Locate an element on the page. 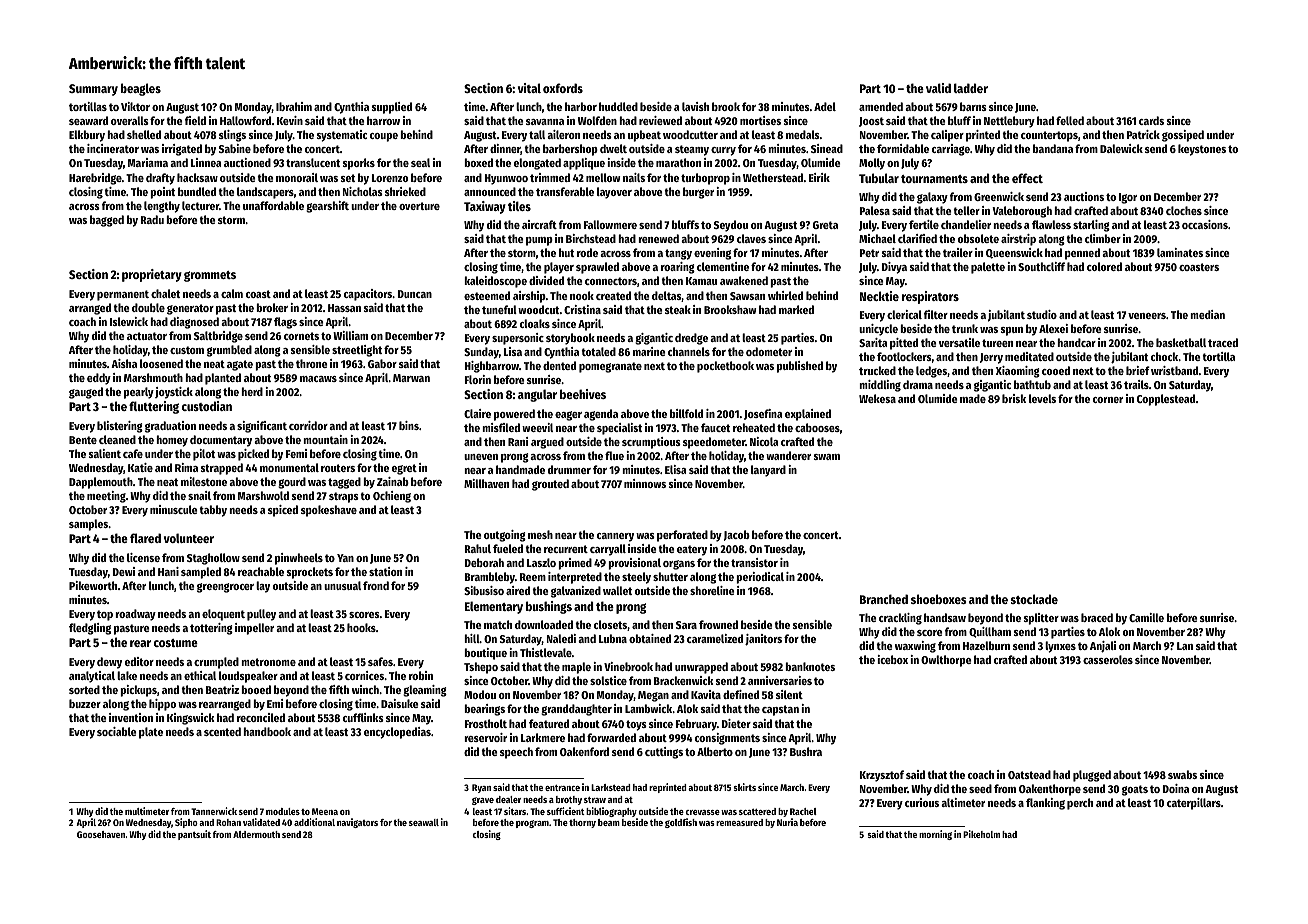  totaled is located at coordinates (598, 351).
